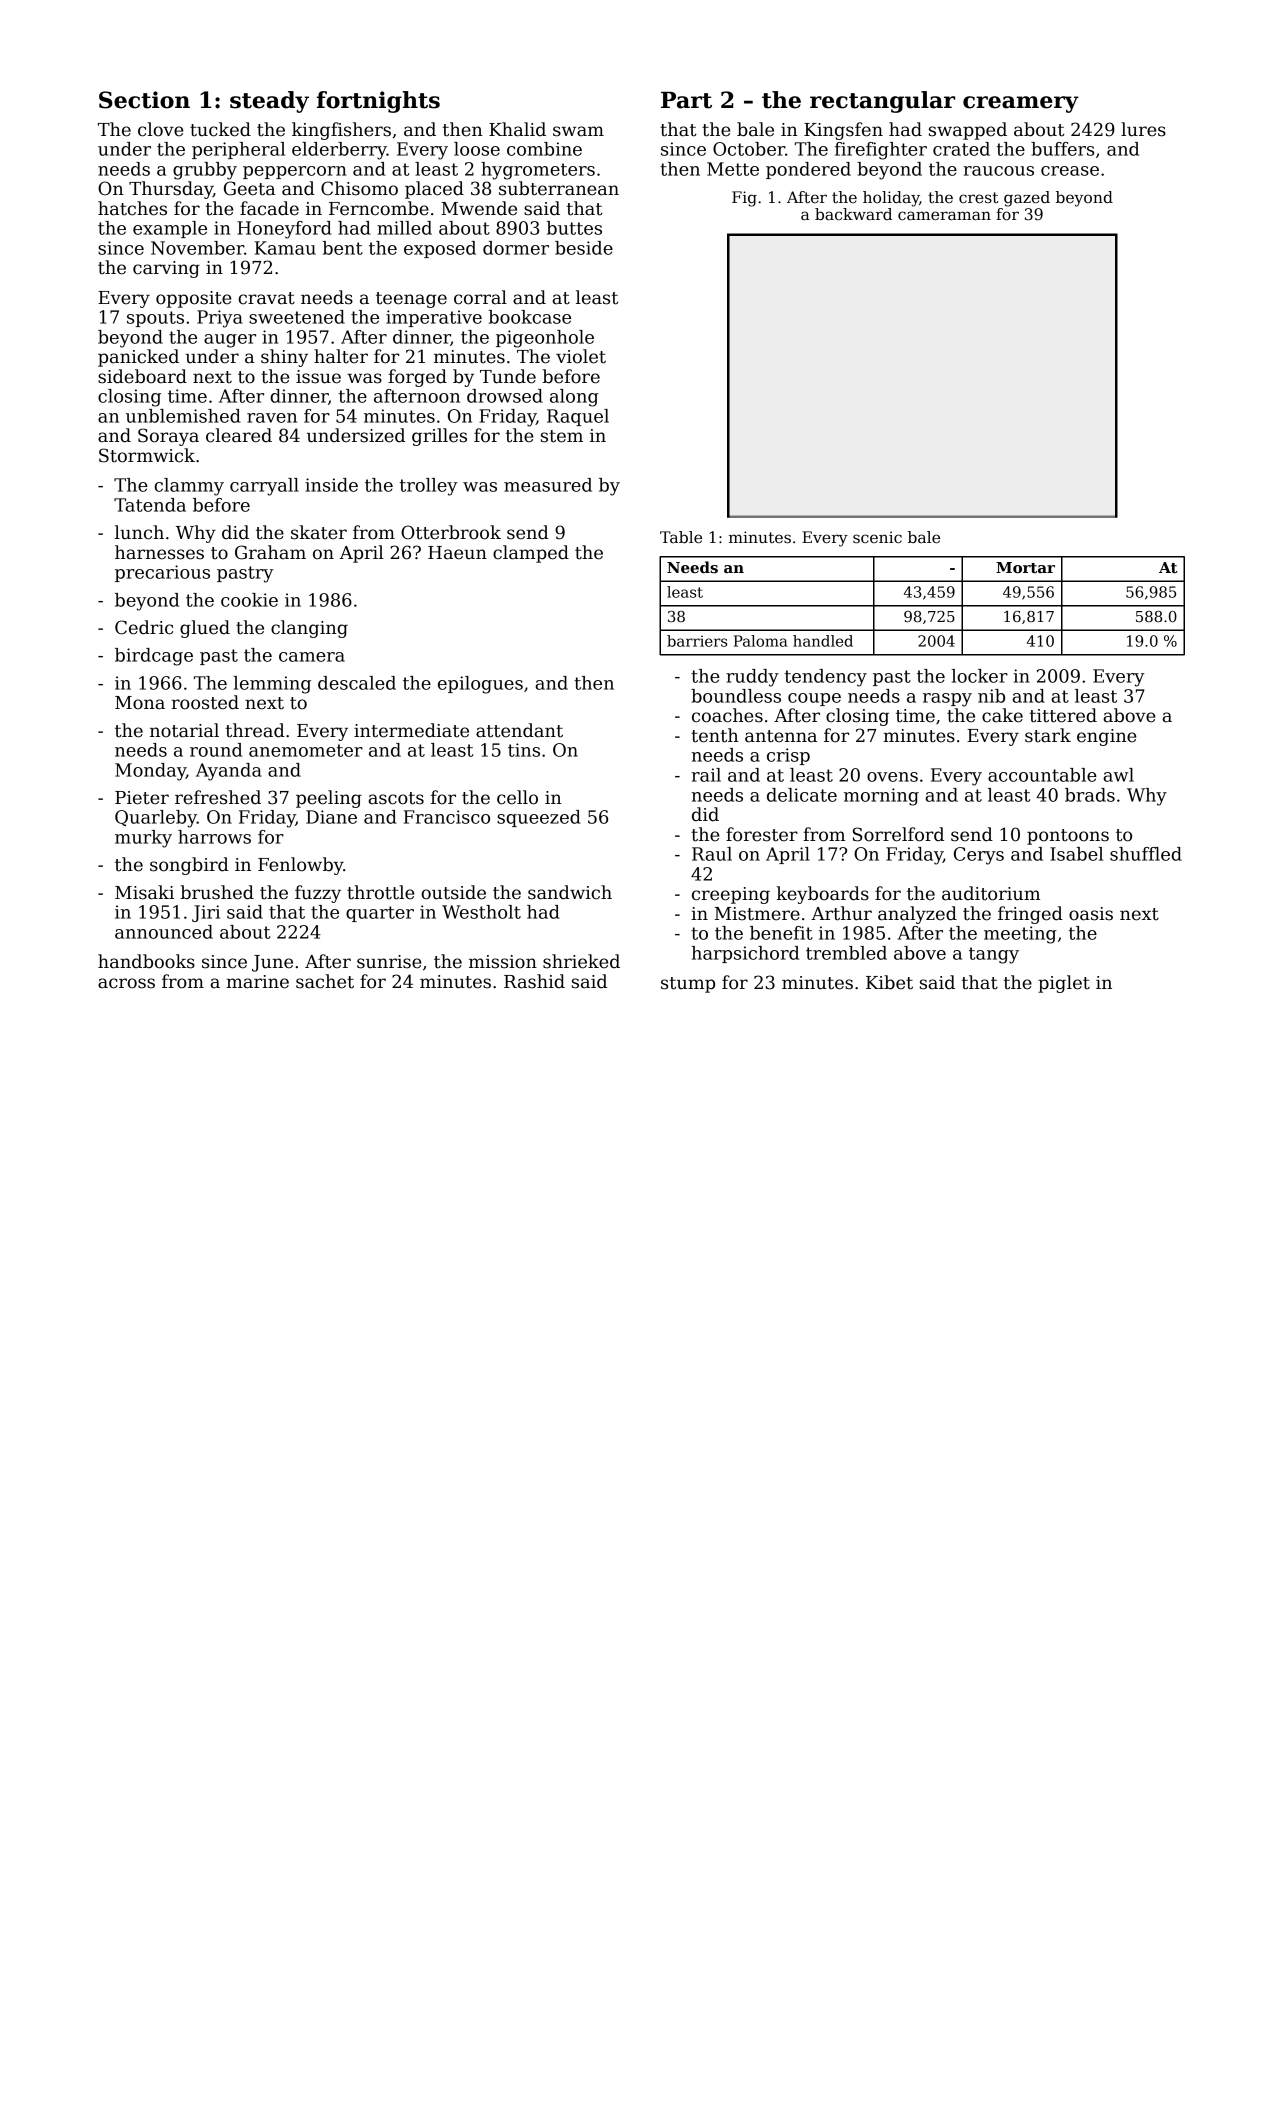 The height and width of the screenshot is (2112, 1282). I want to click on cello, so click(517, 797).
